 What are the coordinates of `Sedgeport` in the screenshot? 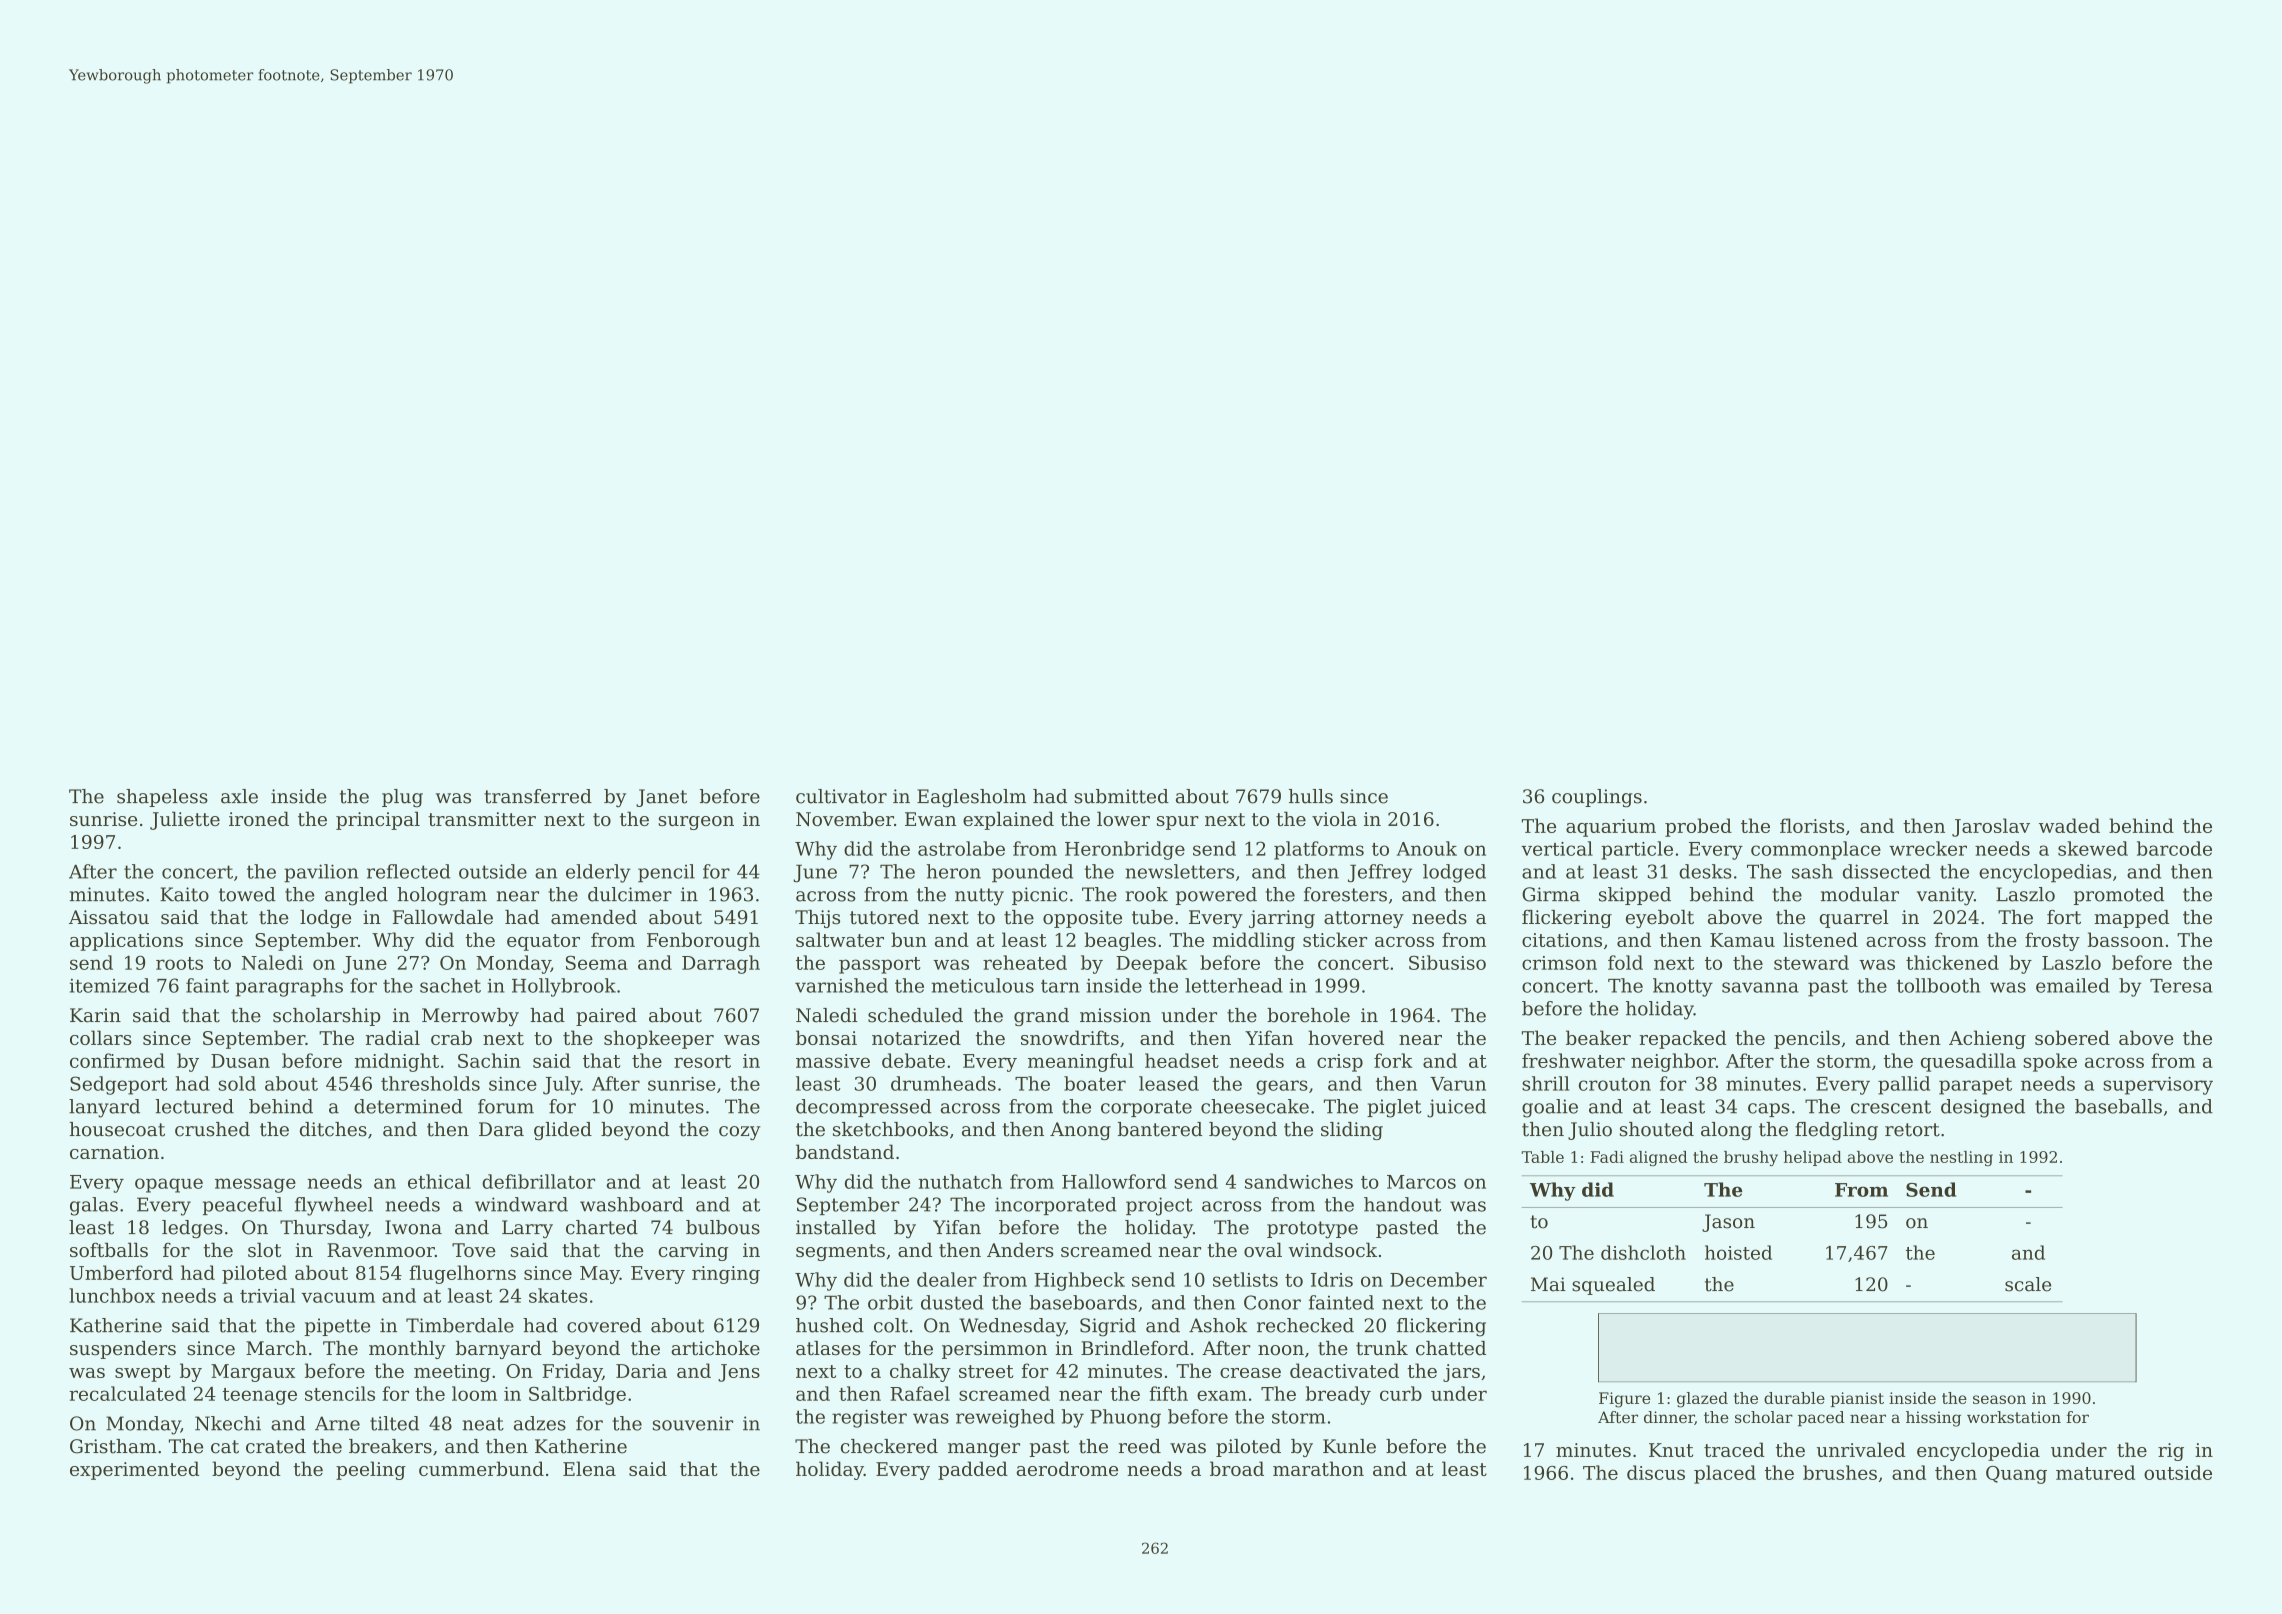 It's located at (118, 1085).
